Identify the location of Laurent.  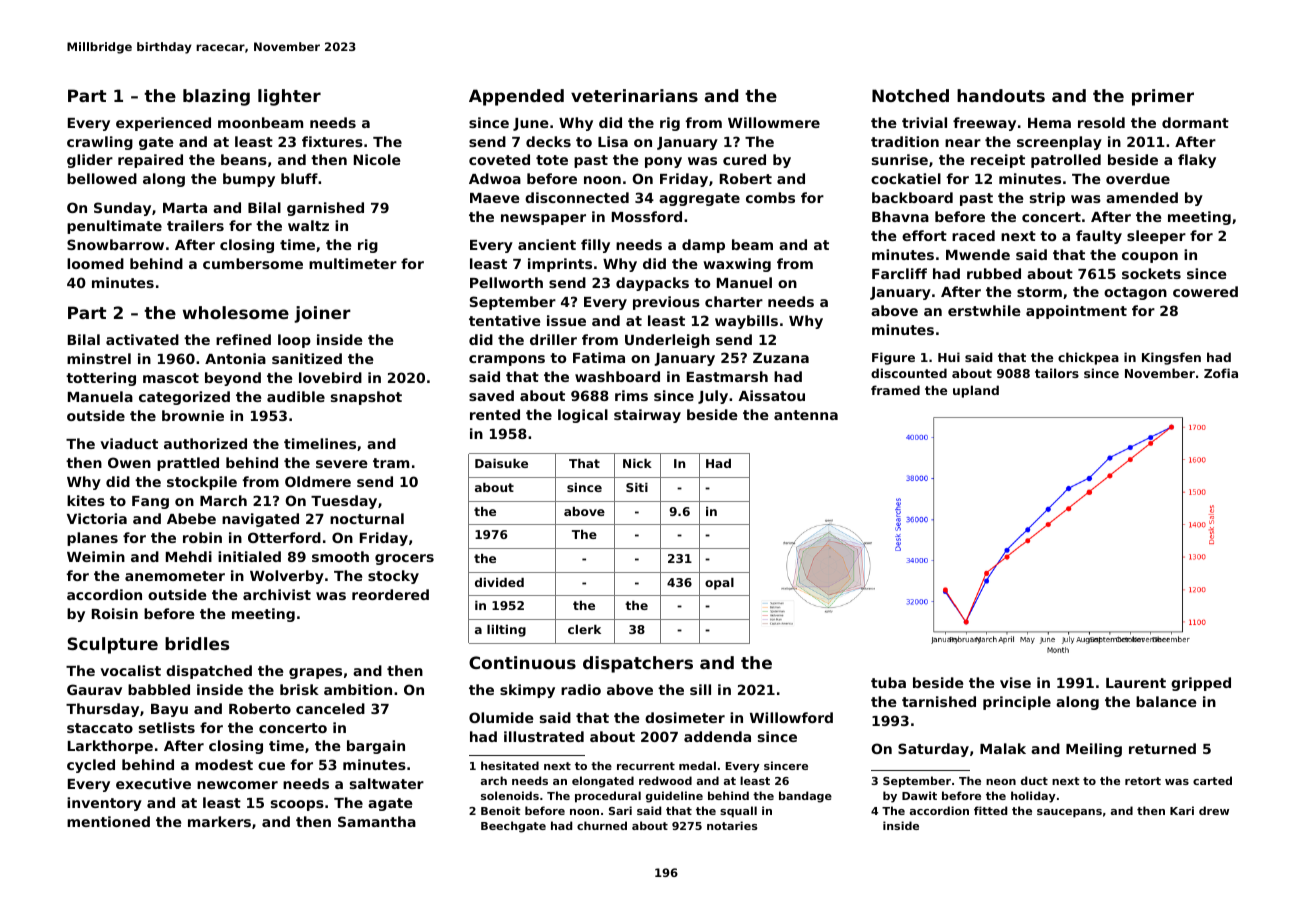
(1136, 683).
